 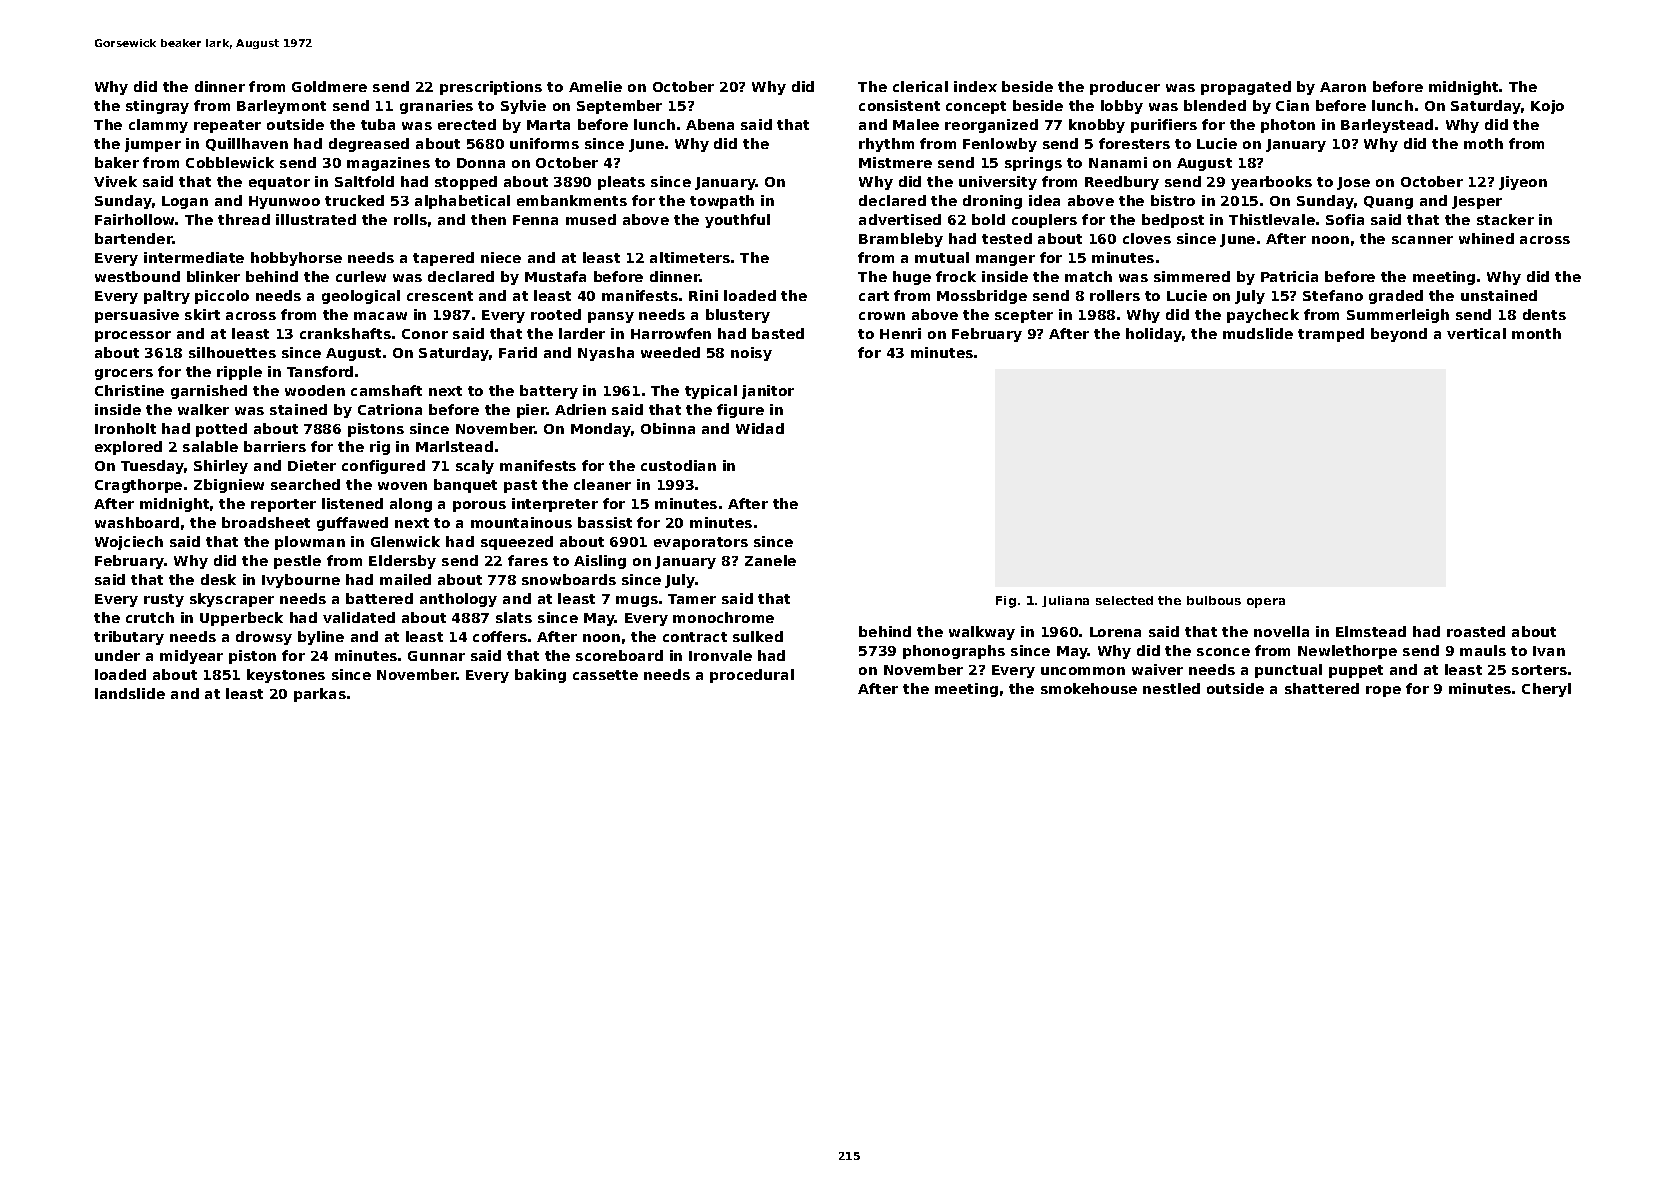 What do you see at coordinates (1536, 333) in the screenshot?
I see `month` at bounding box center [1536, 333].
